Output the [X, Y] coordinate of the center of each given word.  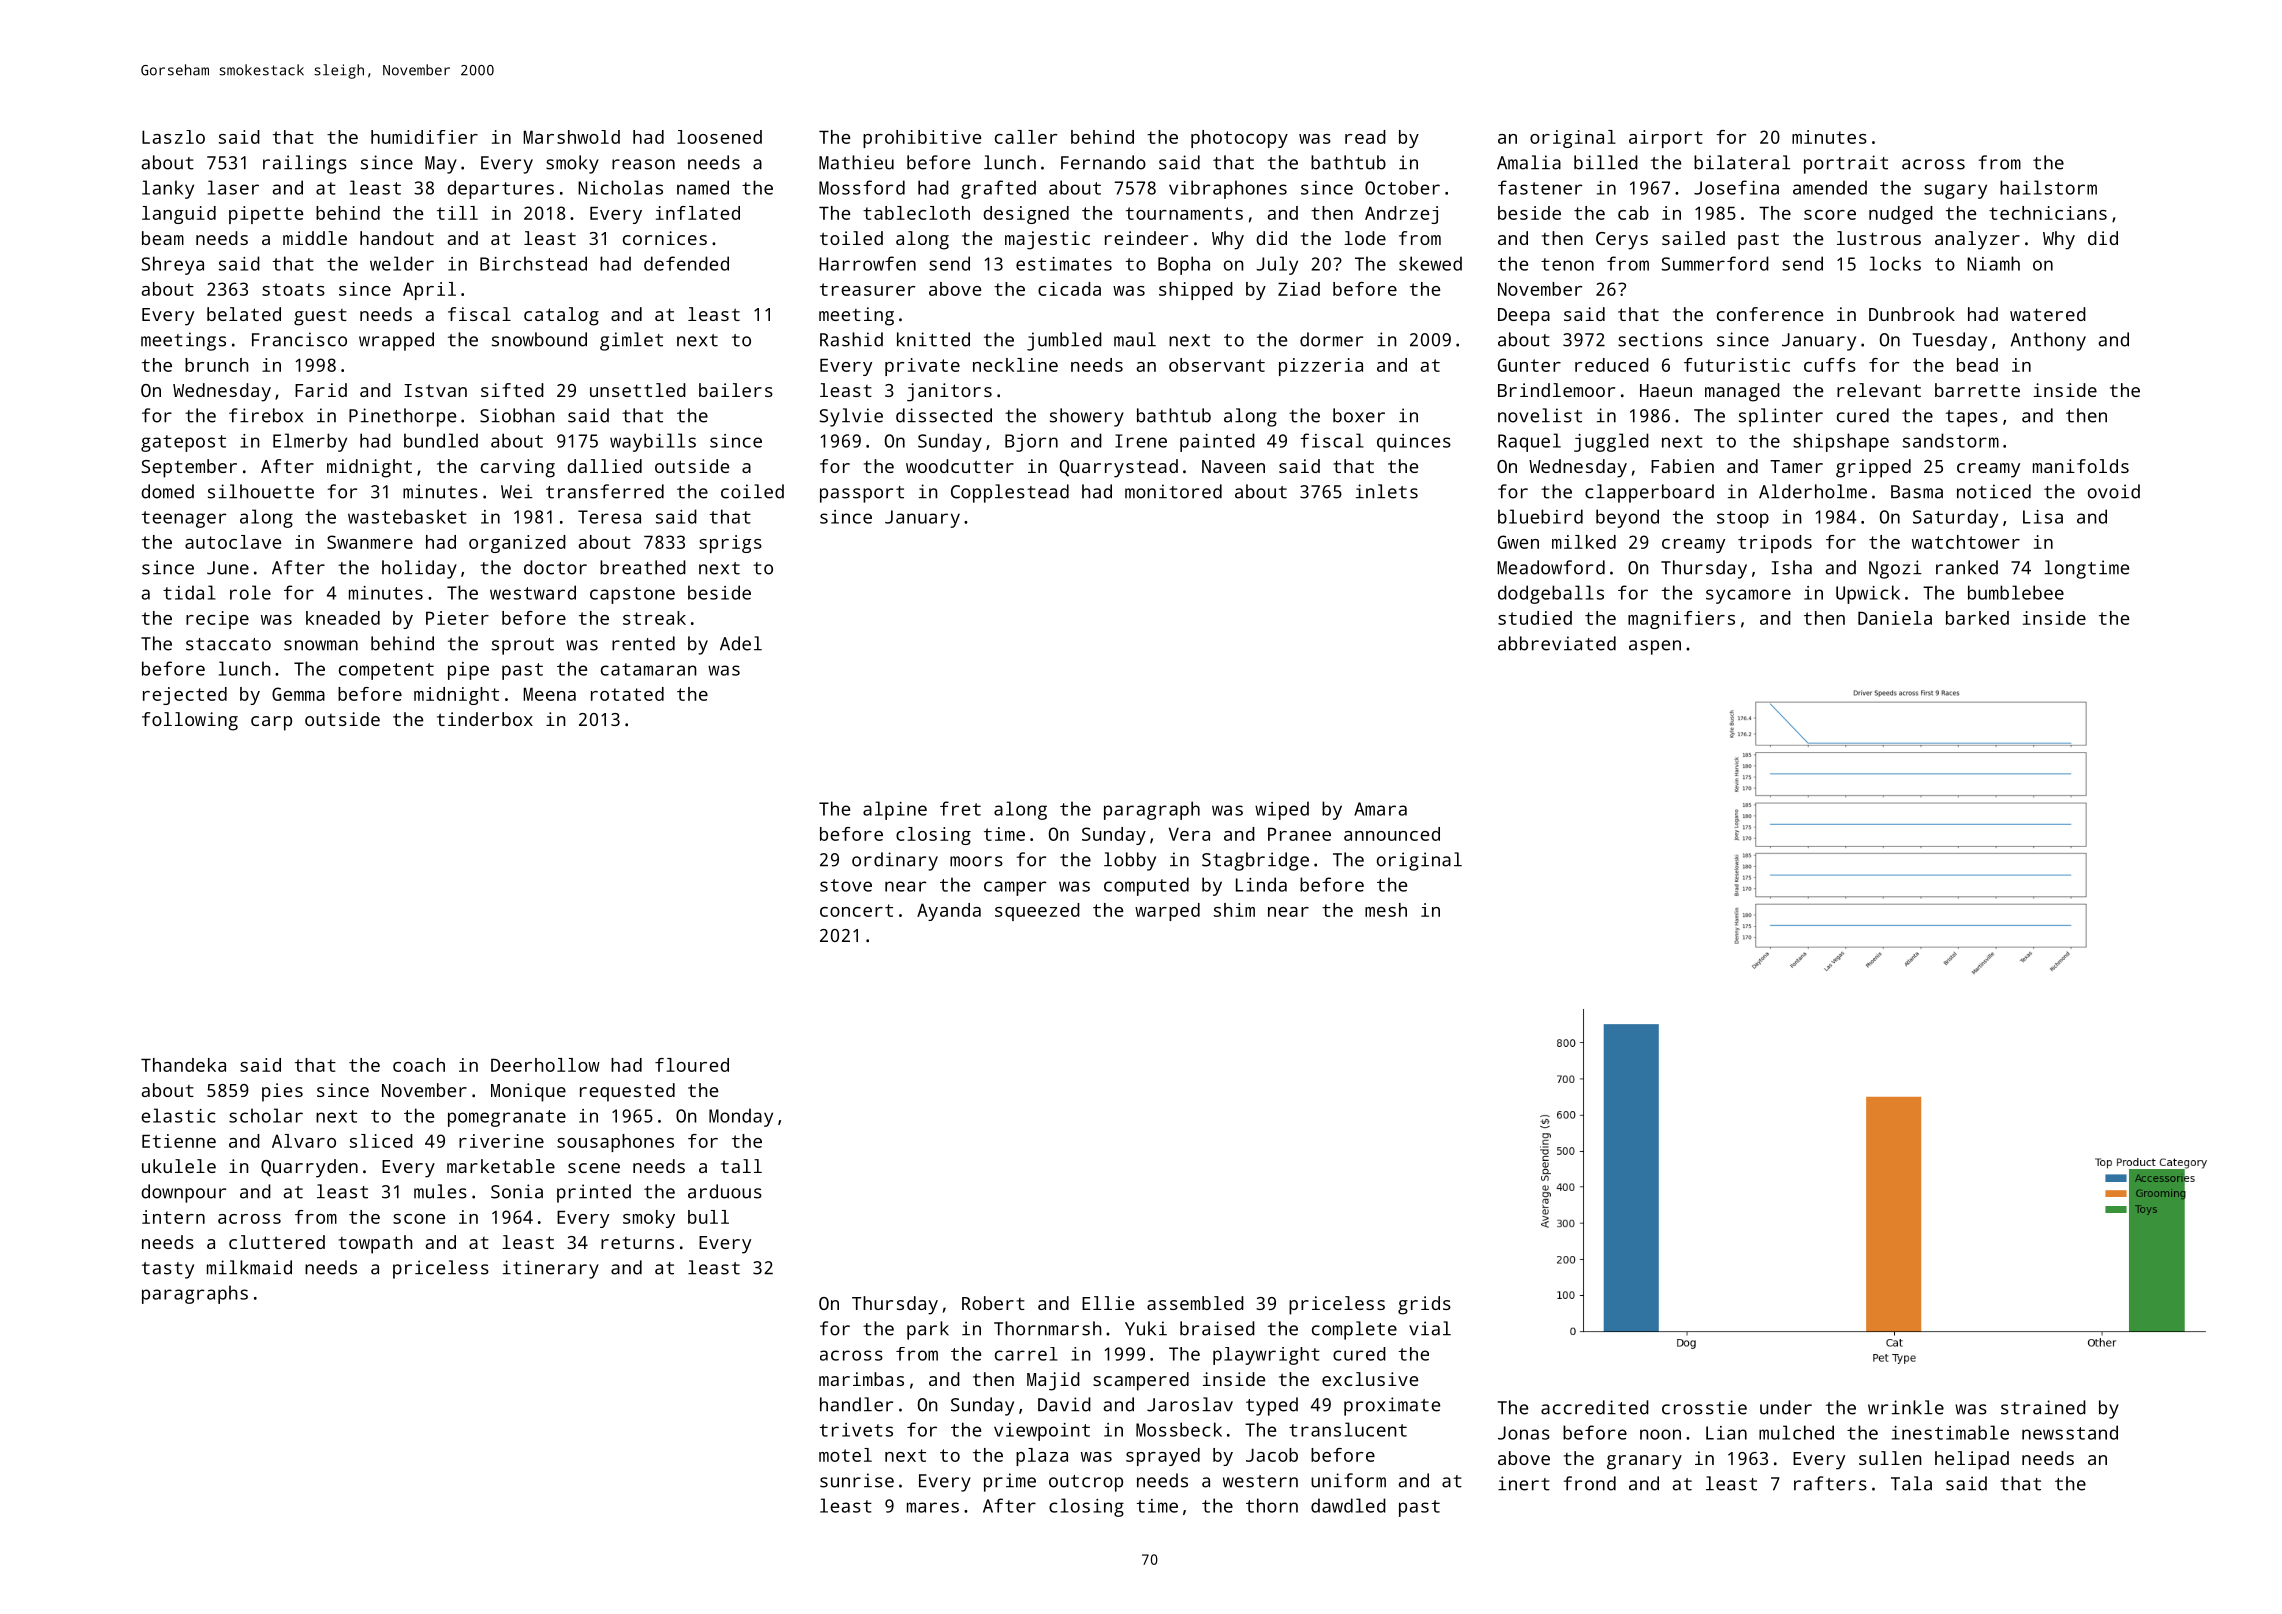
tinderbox [485, 719]
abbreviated [1557, 643]
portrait [1846, 164]
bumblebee [2016, 592]
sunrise [857, 1480]
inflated [698, 213]
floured [692, 1065]
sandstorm [1951, 440]
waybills [653, 442]
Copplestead [1010, 493]
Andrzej [1401, 215]
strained [2043, 1407]
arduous [725, 1191]
